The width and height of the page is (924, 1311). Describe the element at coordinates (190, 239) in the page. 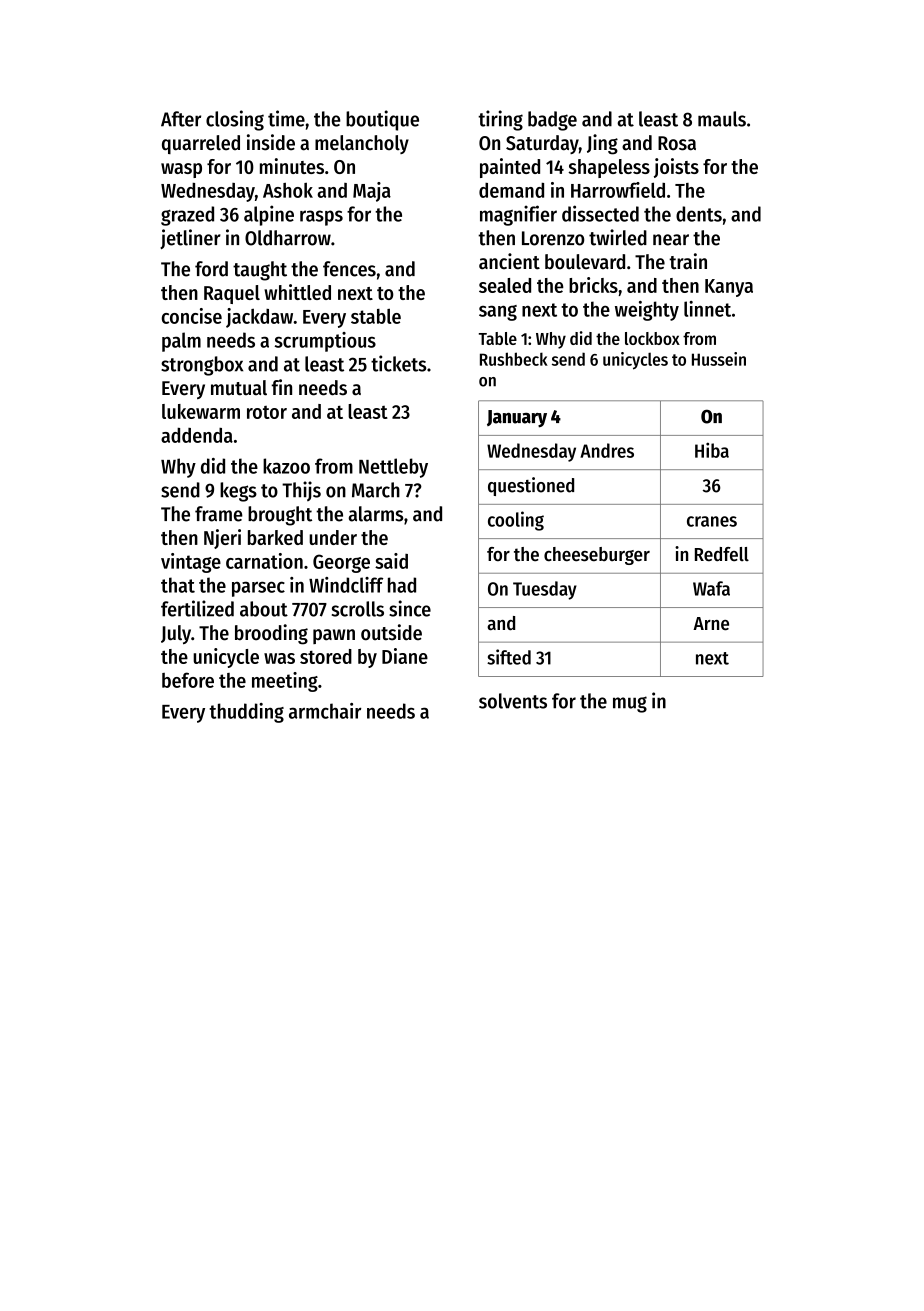

I see `jetliner` at that location.
